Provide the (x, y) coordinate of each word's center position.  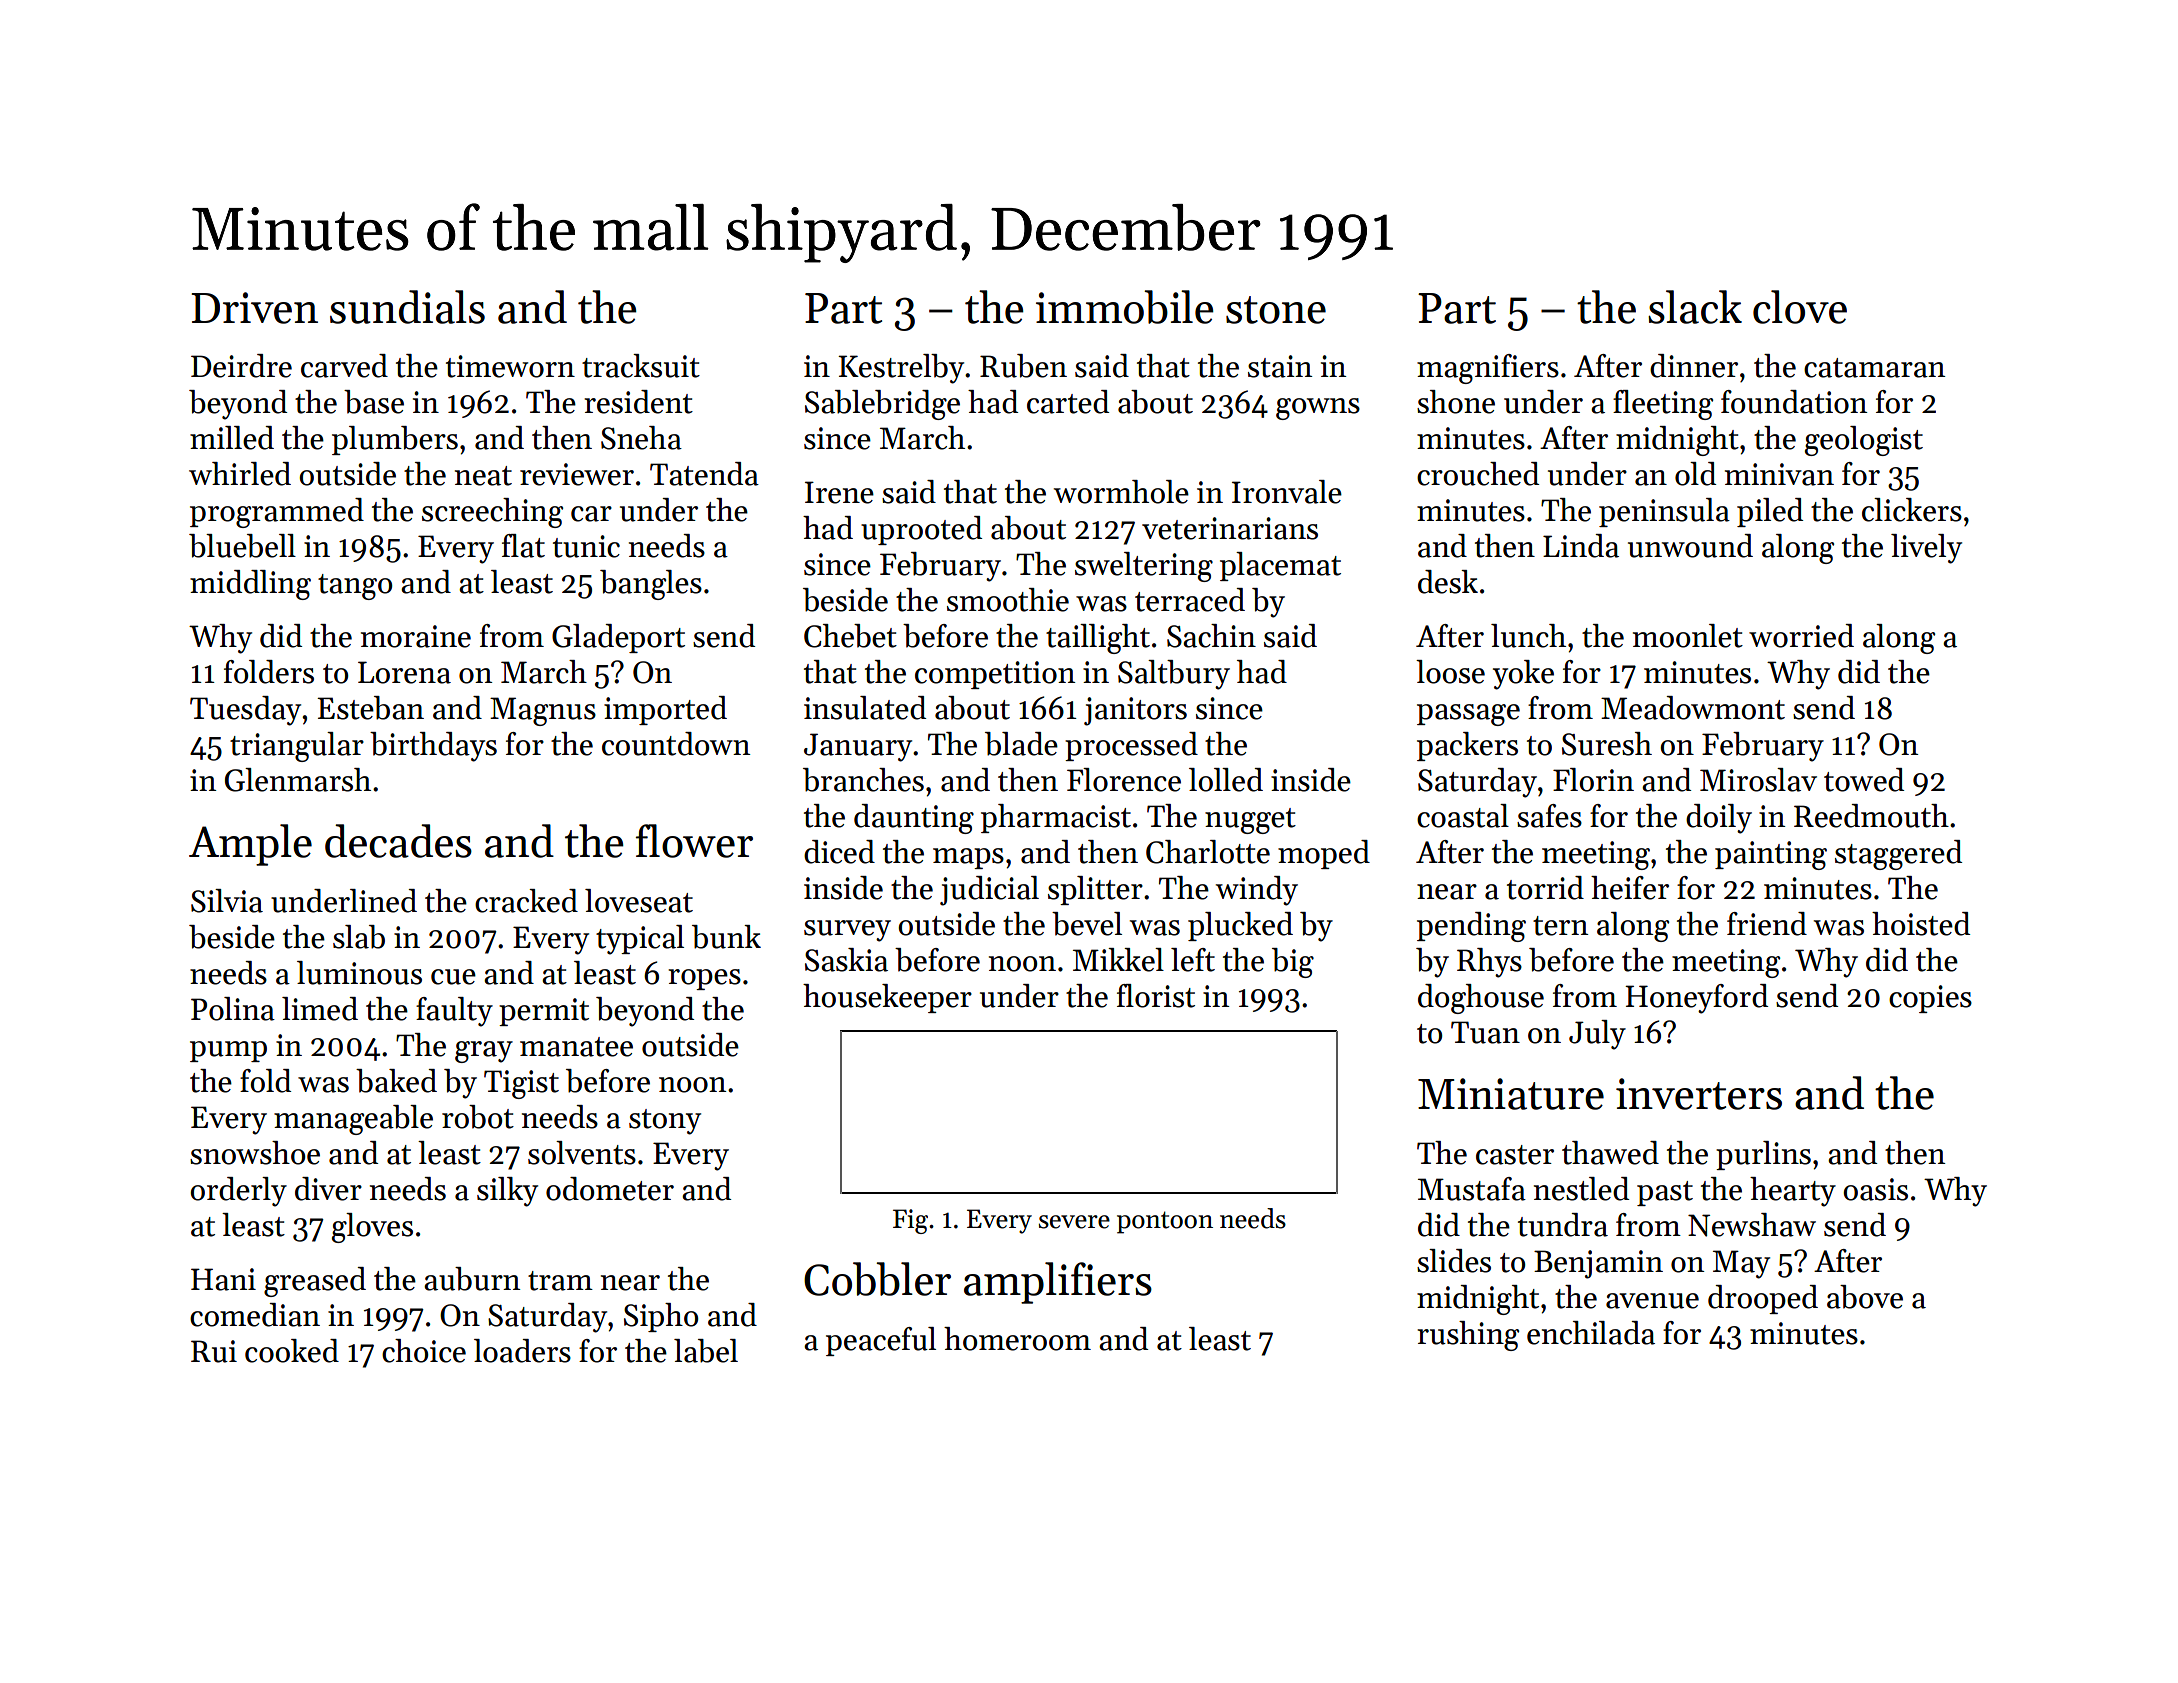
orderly (238, 1192)
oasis (1875, 1189)
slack (1695, 307)
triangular (297, 747)
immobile (1125, 307)
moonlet (1688, 636)
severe (1074, 1222)
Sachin (1211, 636)
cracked (526, 901)
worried (1801, 636)
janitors (1135, 711)
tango (355, 587)
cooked (292, 1351)
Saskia (846, 960)
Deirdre (241, 366)
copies (1930, 999)
